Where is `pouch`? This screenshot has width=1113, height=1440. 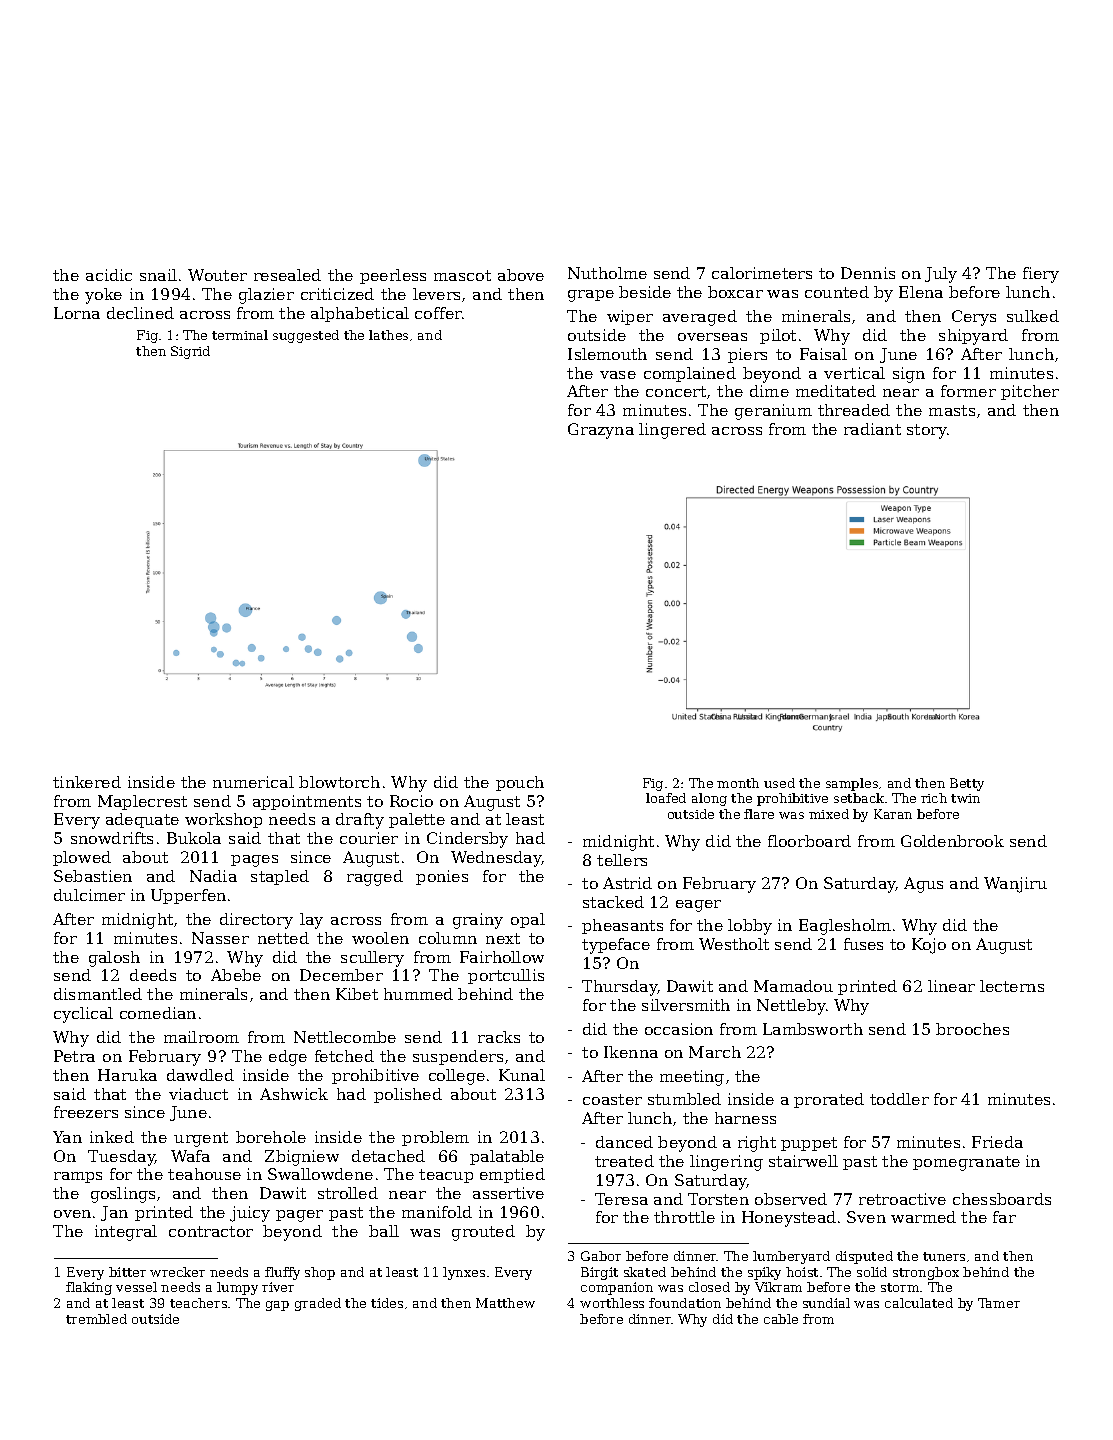
pouch is located at coordinates (520, 783).
